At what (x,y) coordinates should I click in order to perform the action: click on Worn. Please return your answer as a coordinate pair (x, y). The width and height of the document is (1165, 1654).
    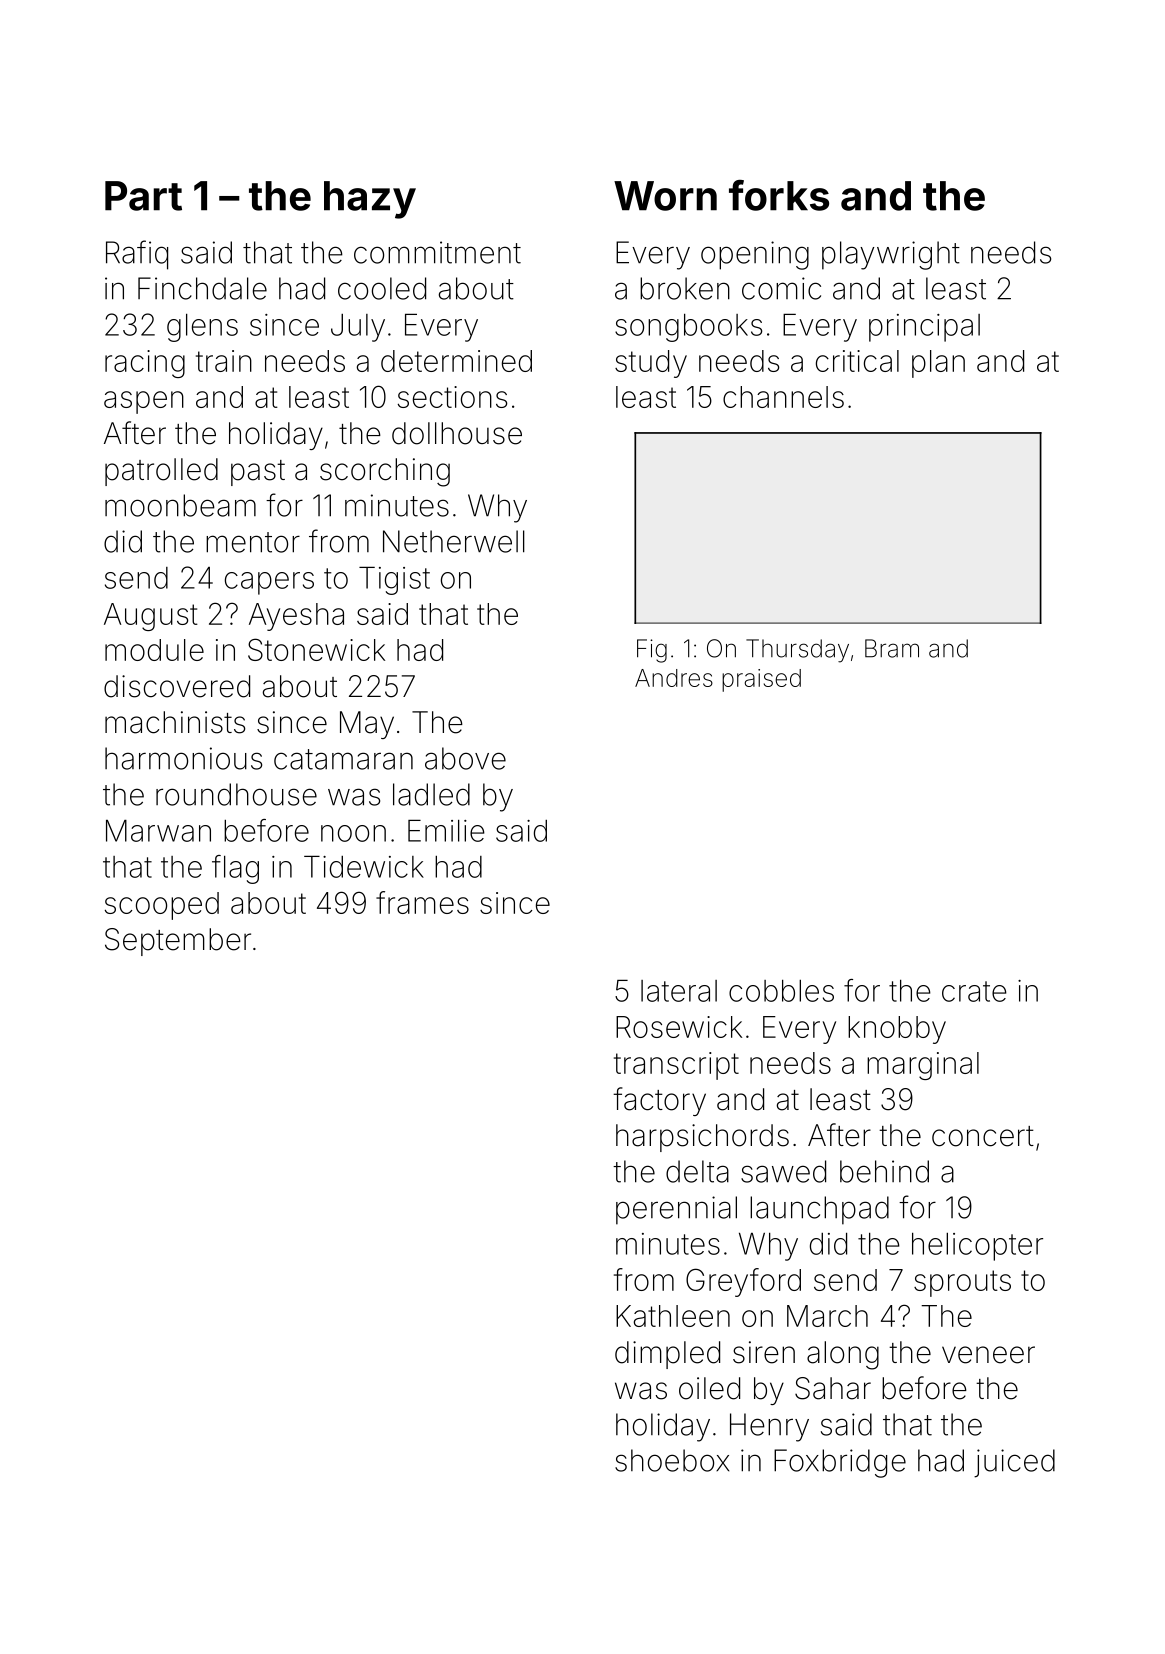
    Looking at the image, I should click on (665, 196).
